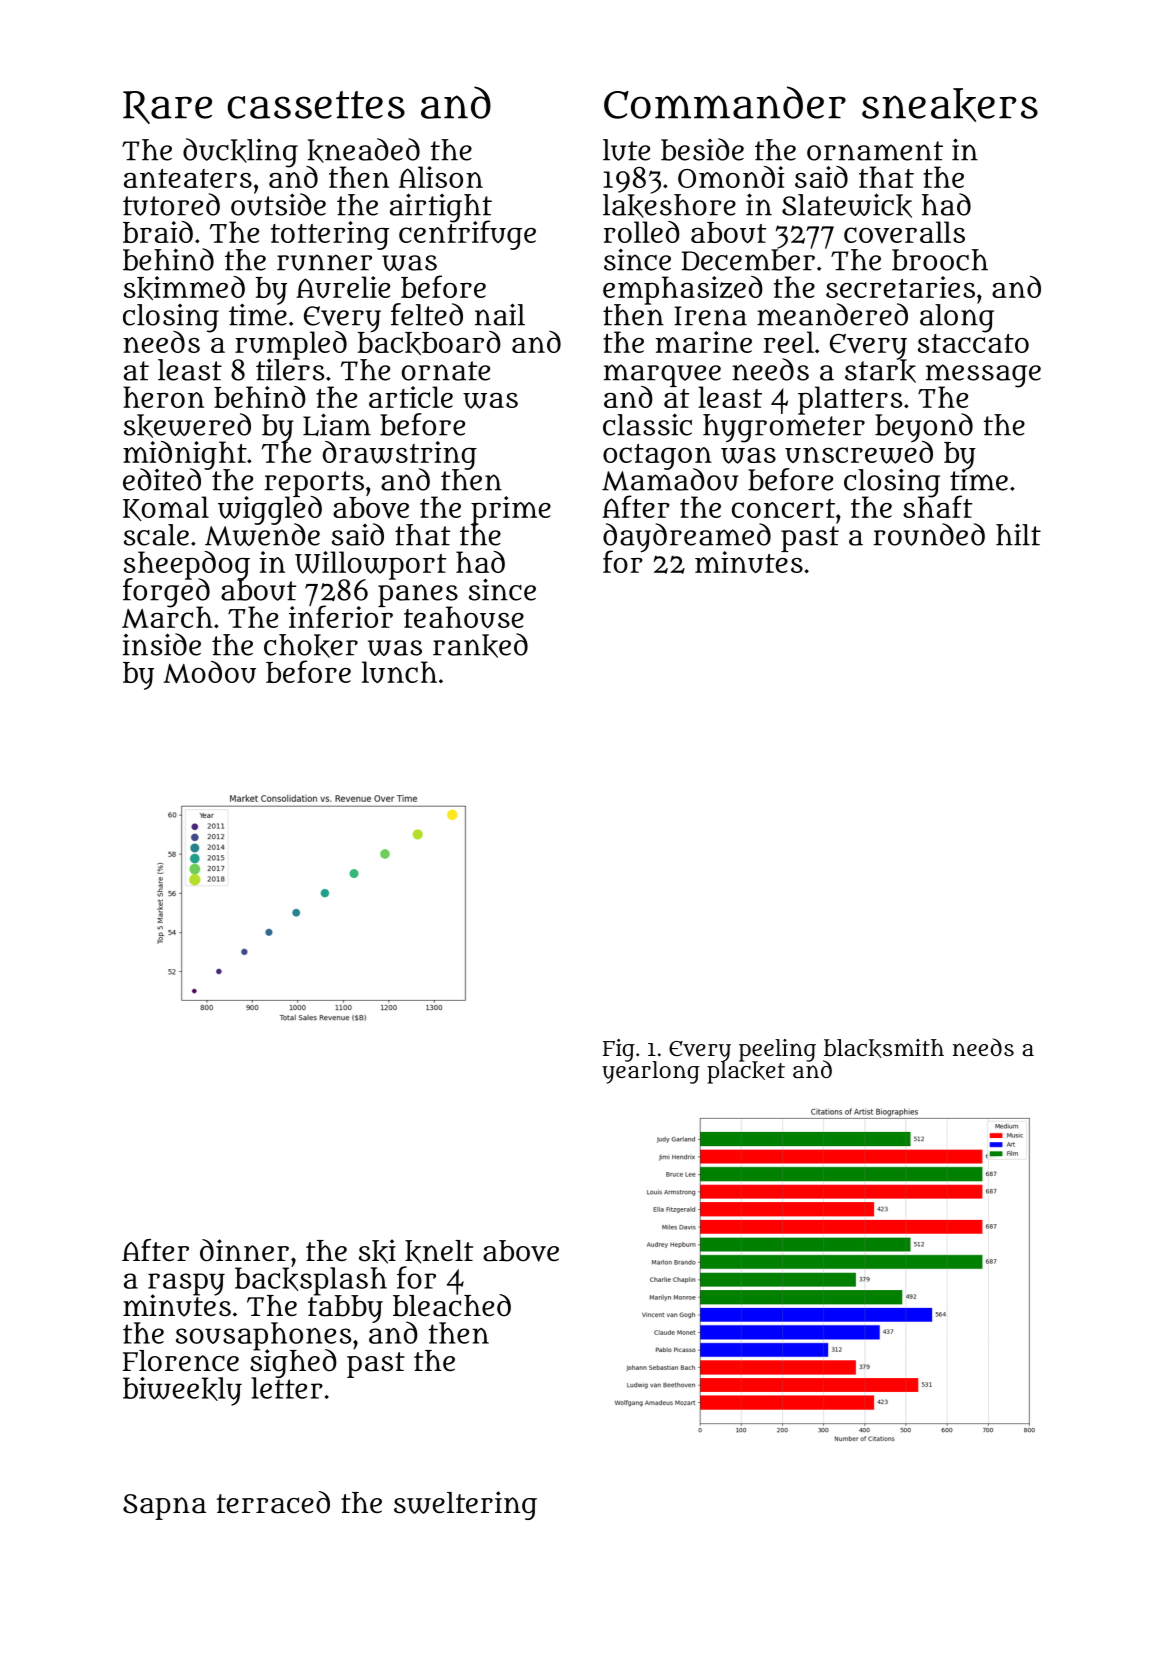 This screenshot has height=1654, width=1165. Describe the element at coordinates (929, 534) in the screenshot. I see `rounded` at that location.
